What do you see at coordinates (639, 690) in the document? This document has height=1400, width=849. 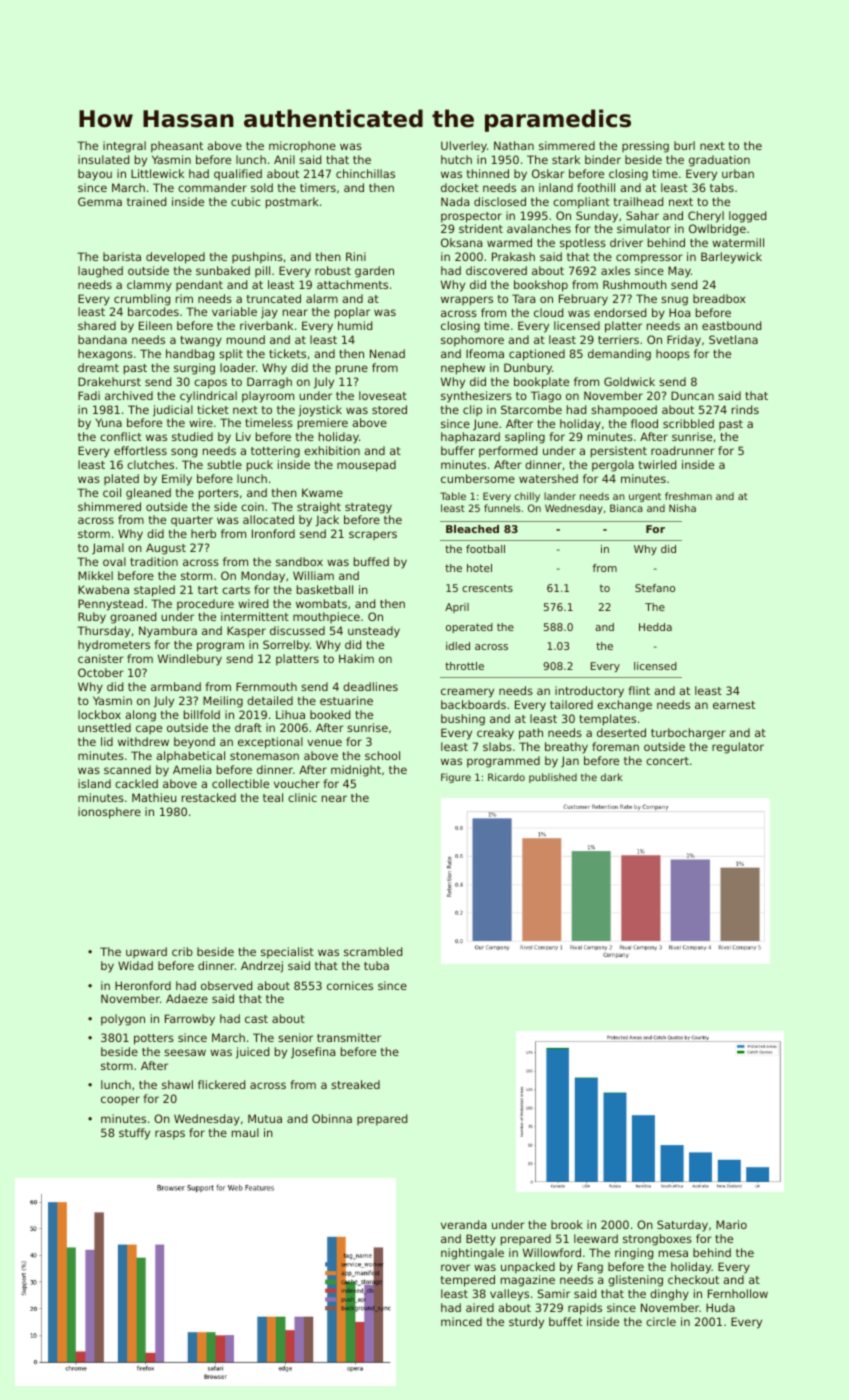 I see `flint` at bounding box center [639, 690].
